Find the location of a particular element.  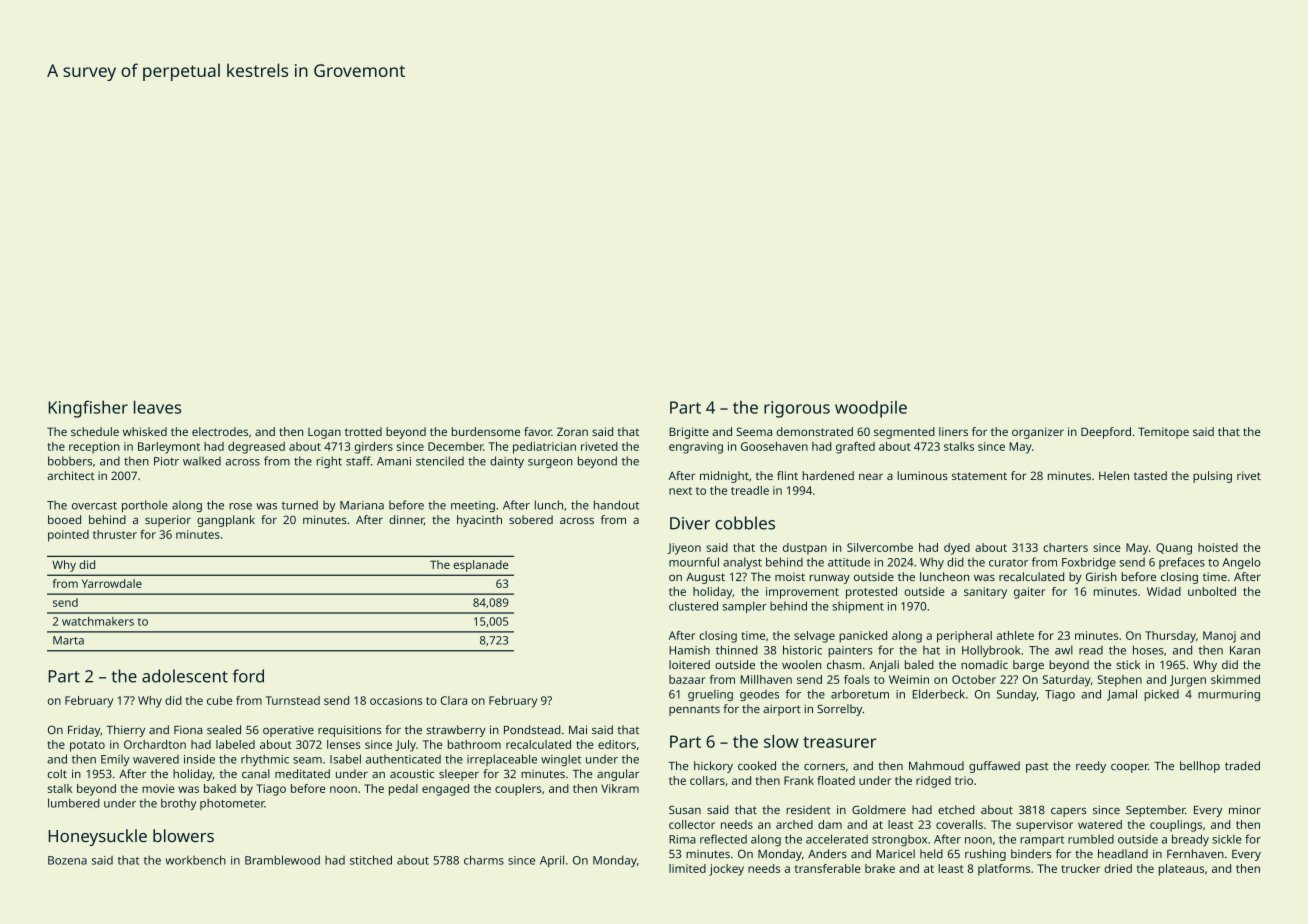

Temitope is located at coordinates (1163, 433).
